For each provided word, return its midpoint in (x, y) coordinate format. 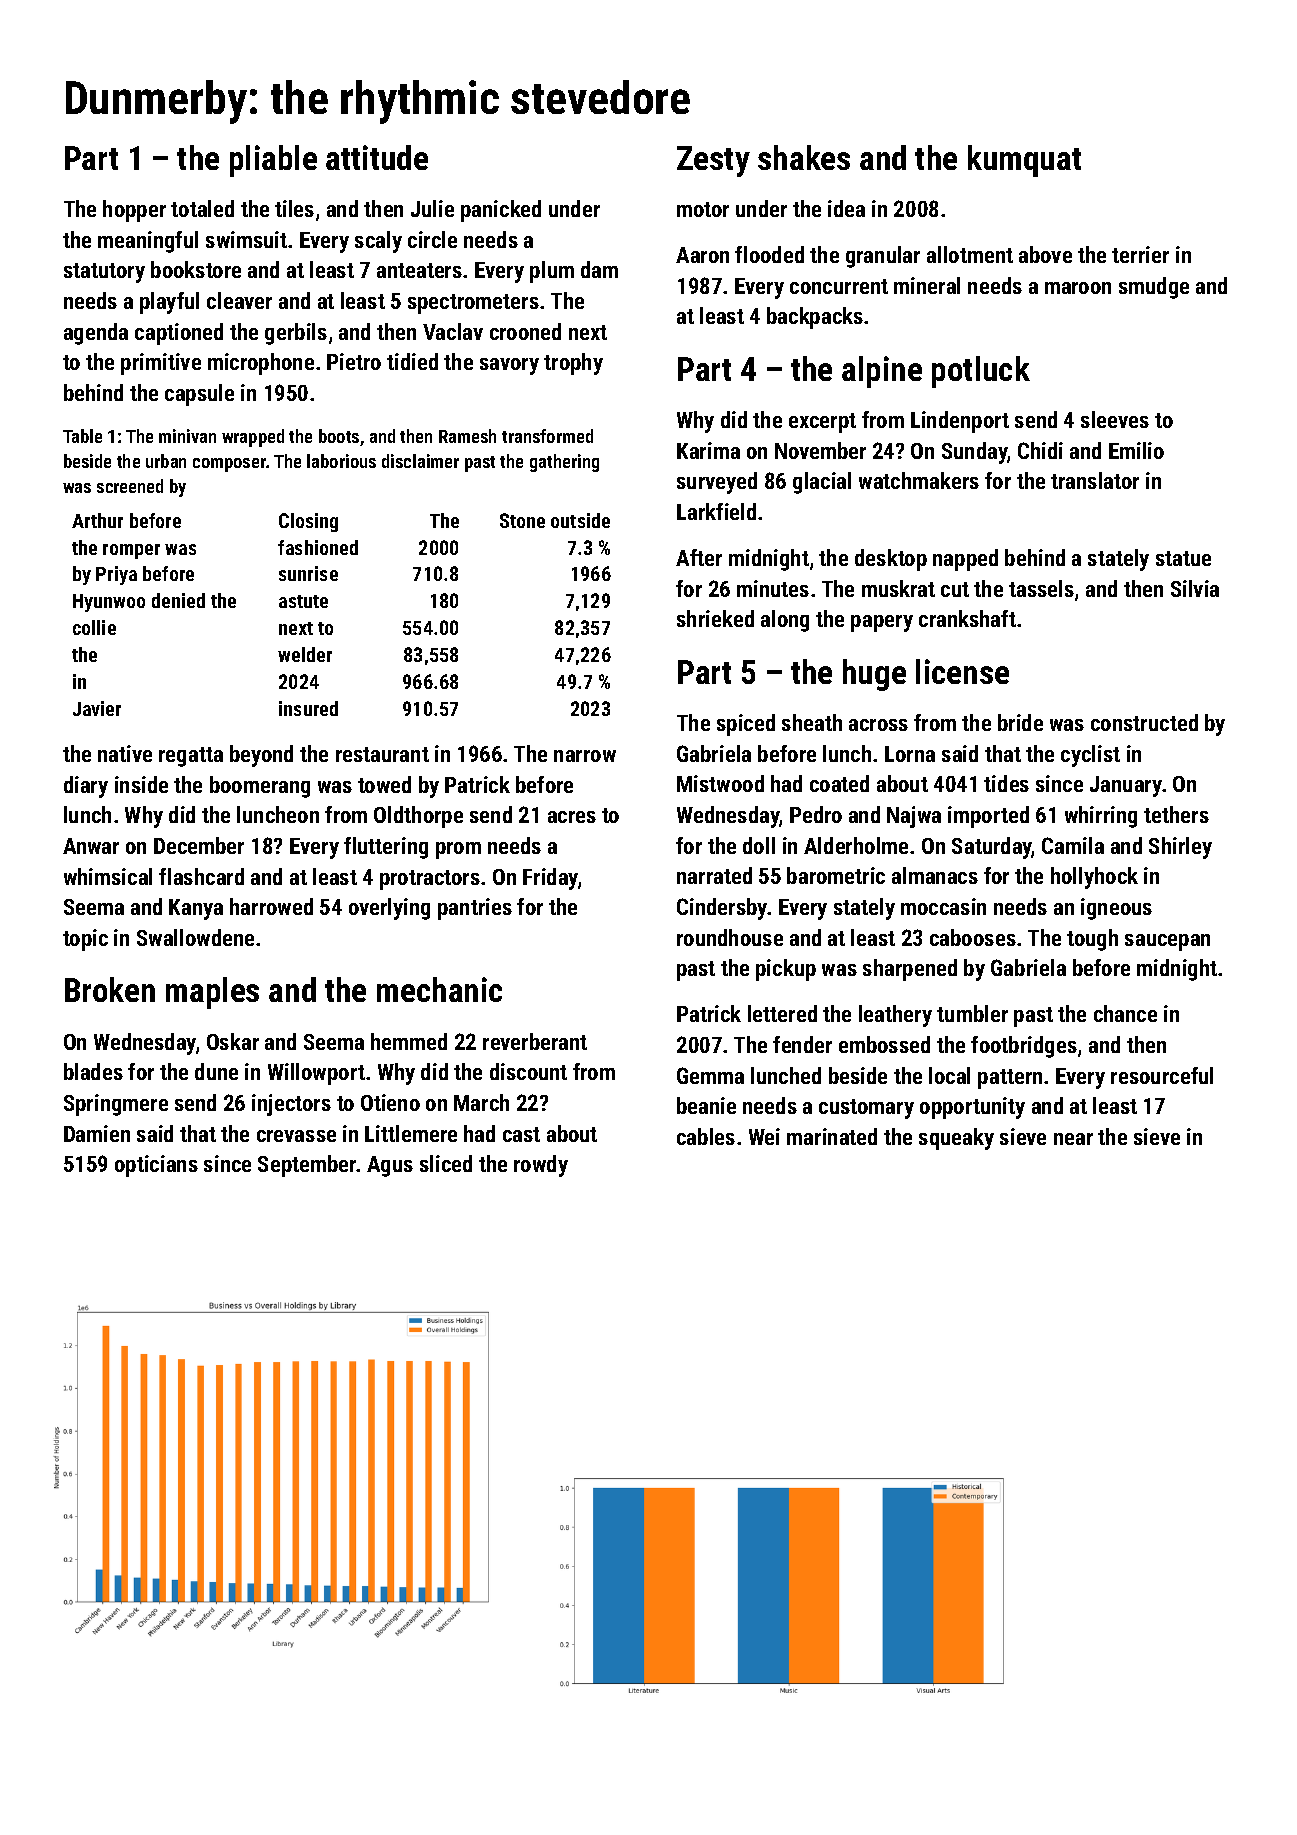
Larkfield (716, 511)
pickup (786, 970)
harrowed (271, 906)
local (949, 1075)
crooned (525, 331)
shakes (804, 157)
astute (303, 601)
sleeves (1115, 419)
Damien (97, 1133)
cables (706, 1136)
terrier (1140, 254)
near (1073, 1139)
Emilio (1136, 450)
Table (82, 436)
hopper (134, 211)
